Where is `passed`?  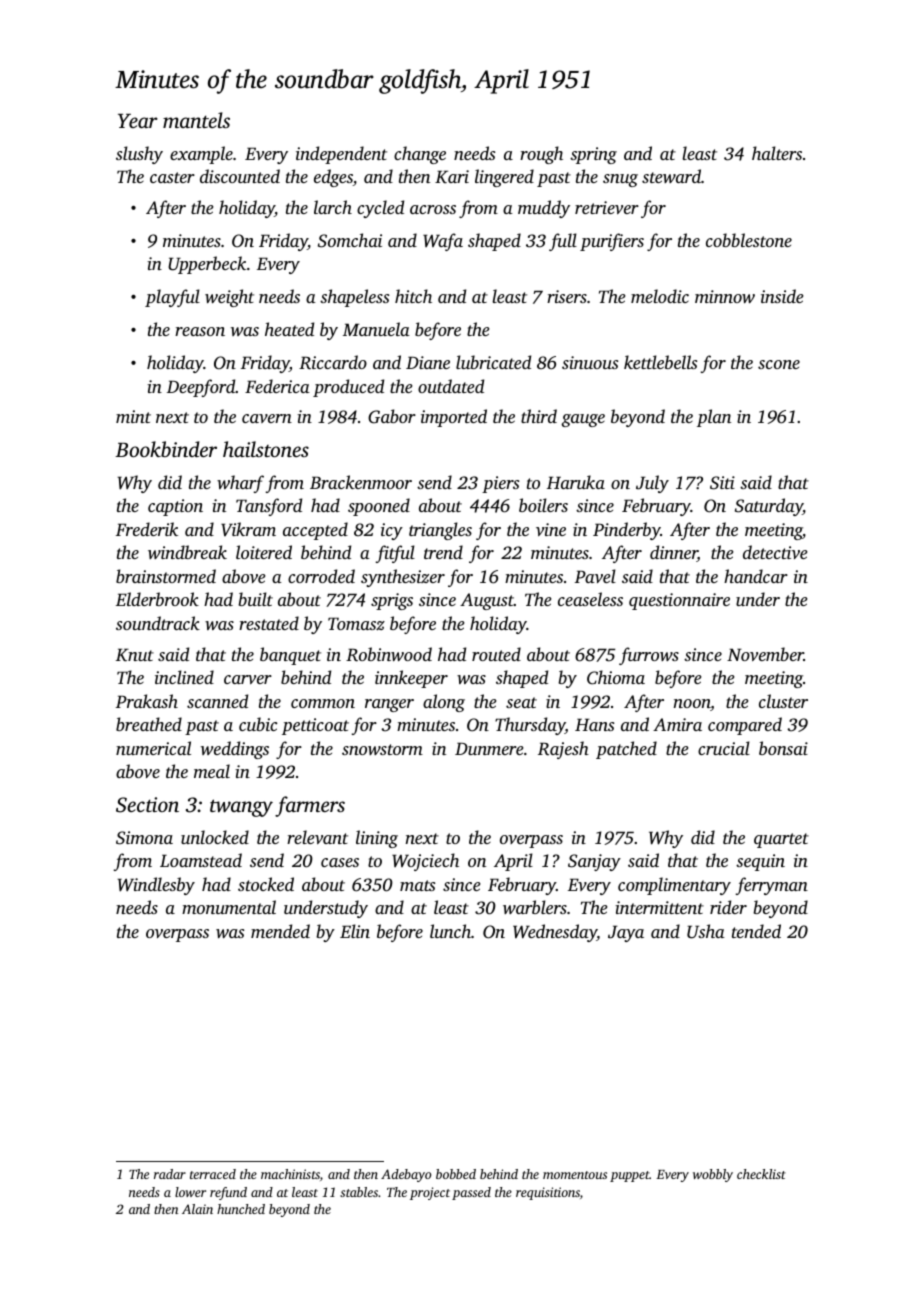 passed is located at coordinates (471, 1193).
